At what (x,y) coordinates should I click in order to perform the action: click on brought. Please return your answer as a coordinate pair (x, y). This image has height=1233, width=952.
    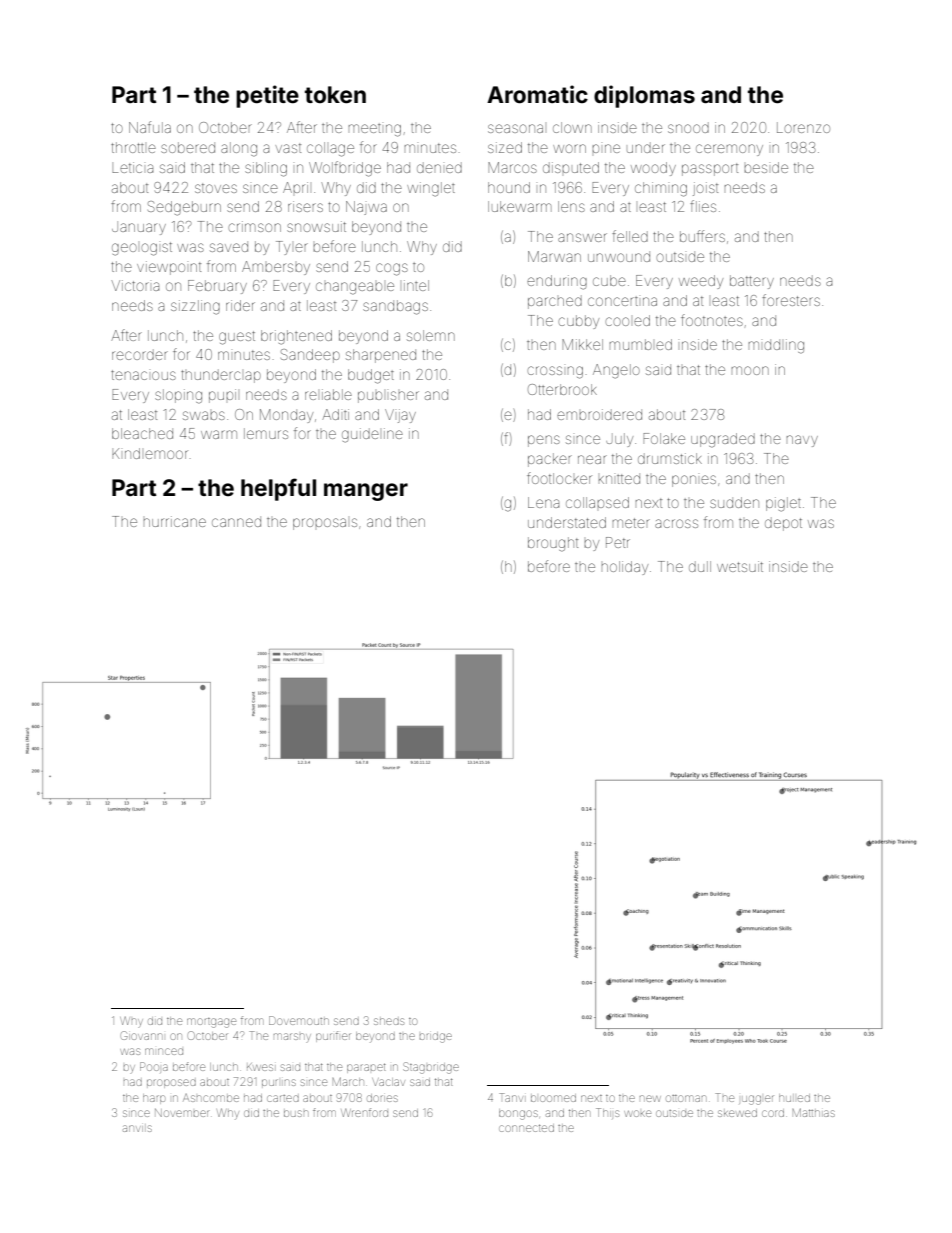
    Looking at the image, I should click on (553, 544).
